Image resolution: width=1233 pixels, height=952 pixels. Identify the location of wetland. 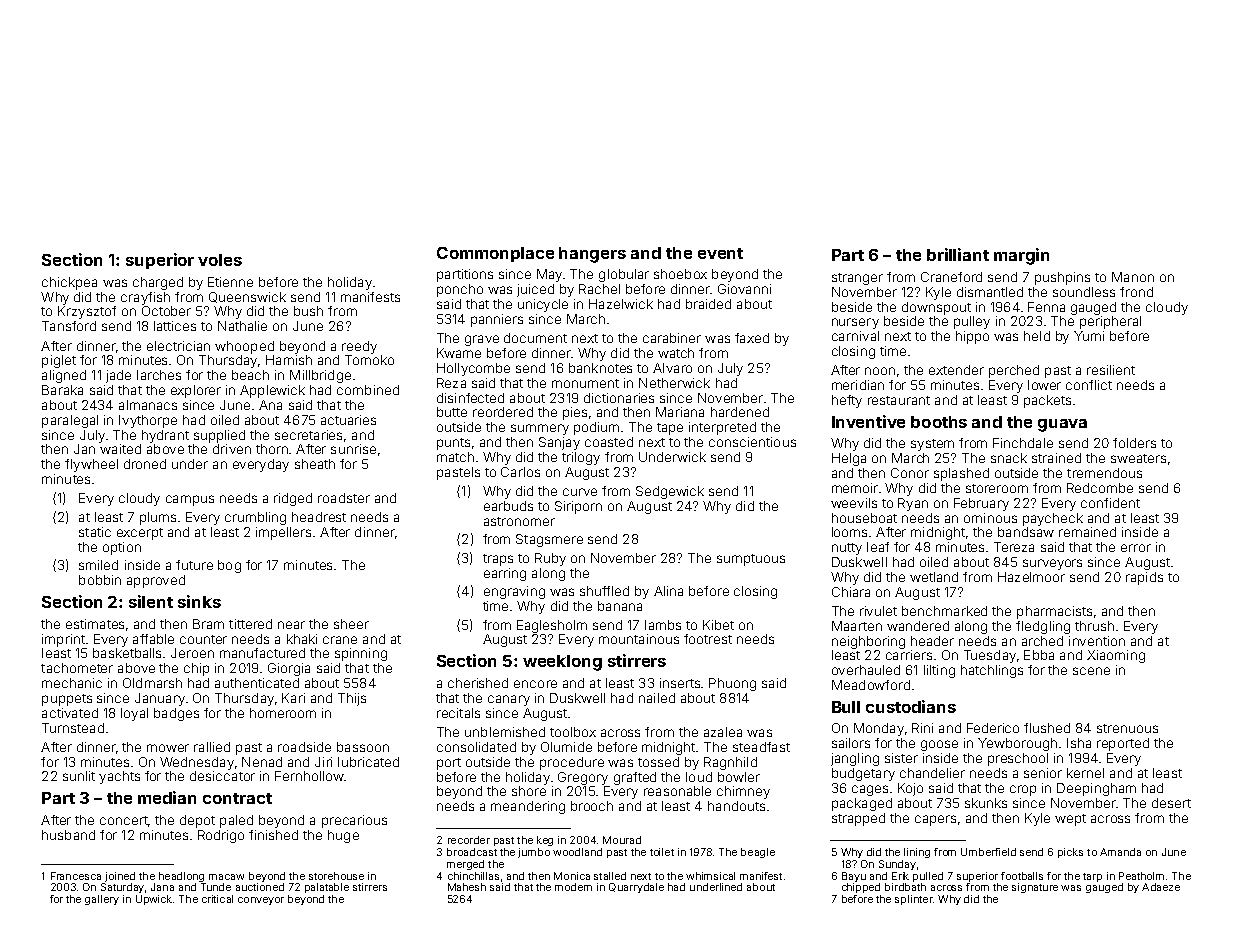
(934, 577).
